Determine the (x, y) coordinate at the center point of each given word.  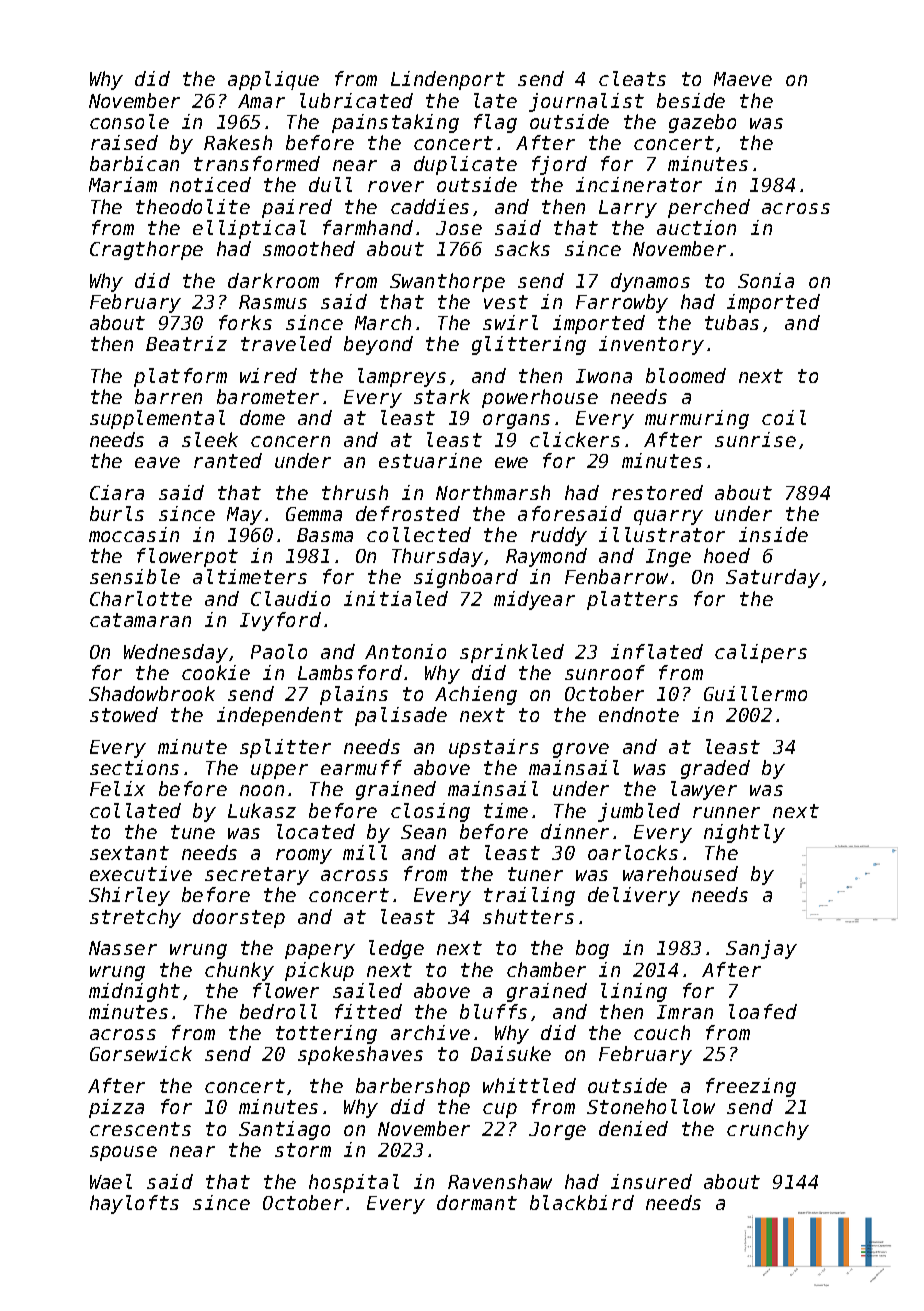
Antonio (405, 651)
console (129, 121)
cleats (632, 78)
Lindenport (448, 80)
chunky (239, 971)
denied (633, 1128)
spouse (123, 1153)
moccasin (134, 534)
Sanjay (761, 949)
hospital (354, 1183)
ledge (396, 949)
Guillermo (755, 693)
